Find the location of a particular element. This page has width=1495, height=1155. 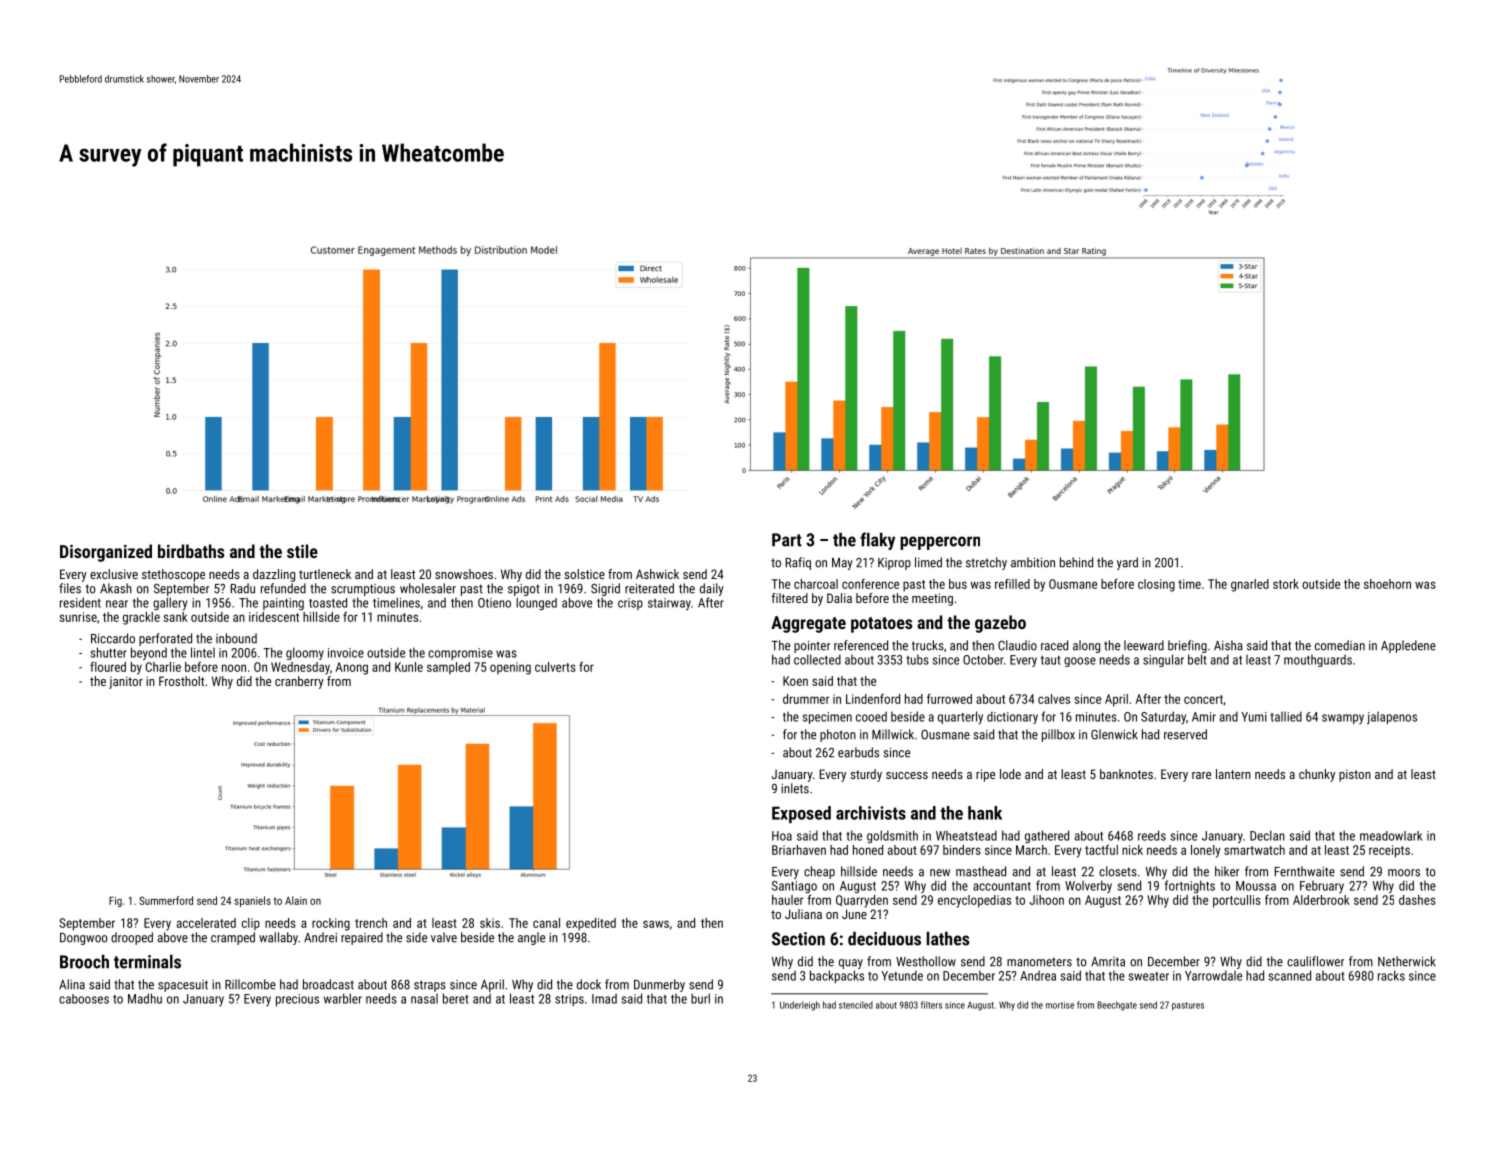

gathered is located at coordinates (1047, 836).
